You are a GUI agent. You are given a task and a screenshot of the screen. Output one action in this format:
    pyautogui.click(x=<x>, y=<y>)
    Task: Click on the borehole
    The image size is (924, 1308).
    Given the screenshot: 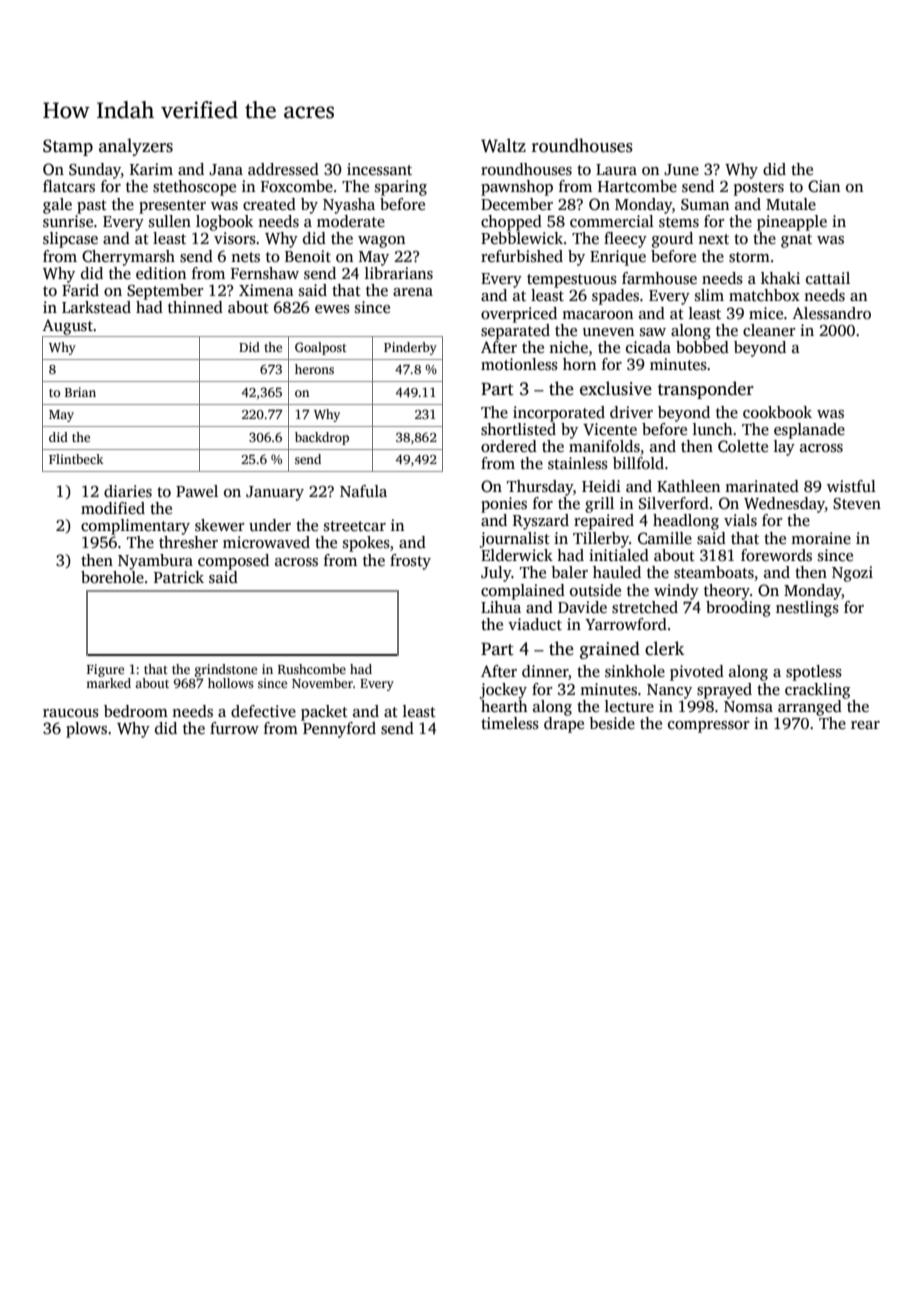 What is the action you would take?
    pyautogui.click(x=112, y=577)
